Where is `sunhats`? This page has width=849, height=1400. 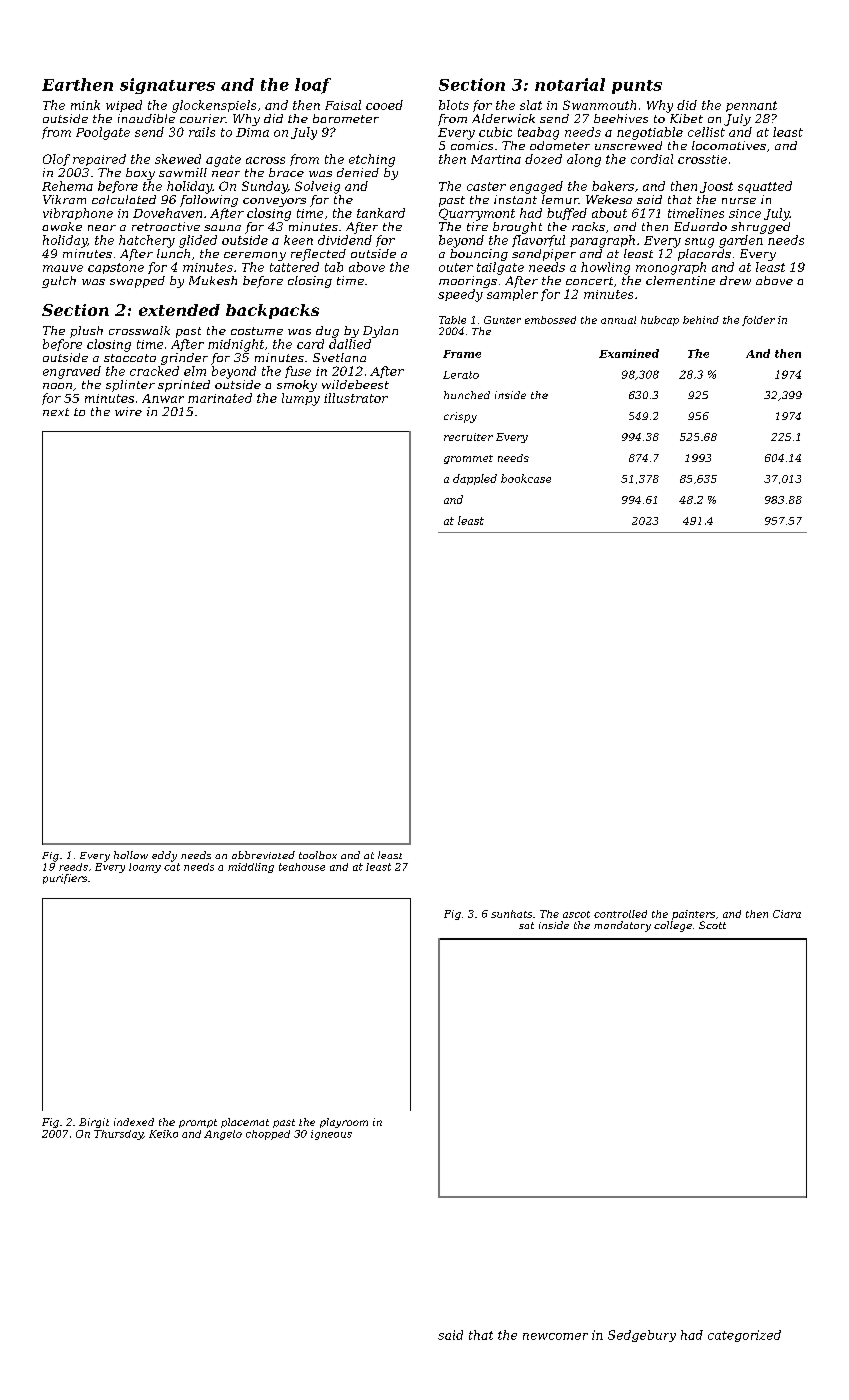 sunhats is located at coordinates (511, 914).
